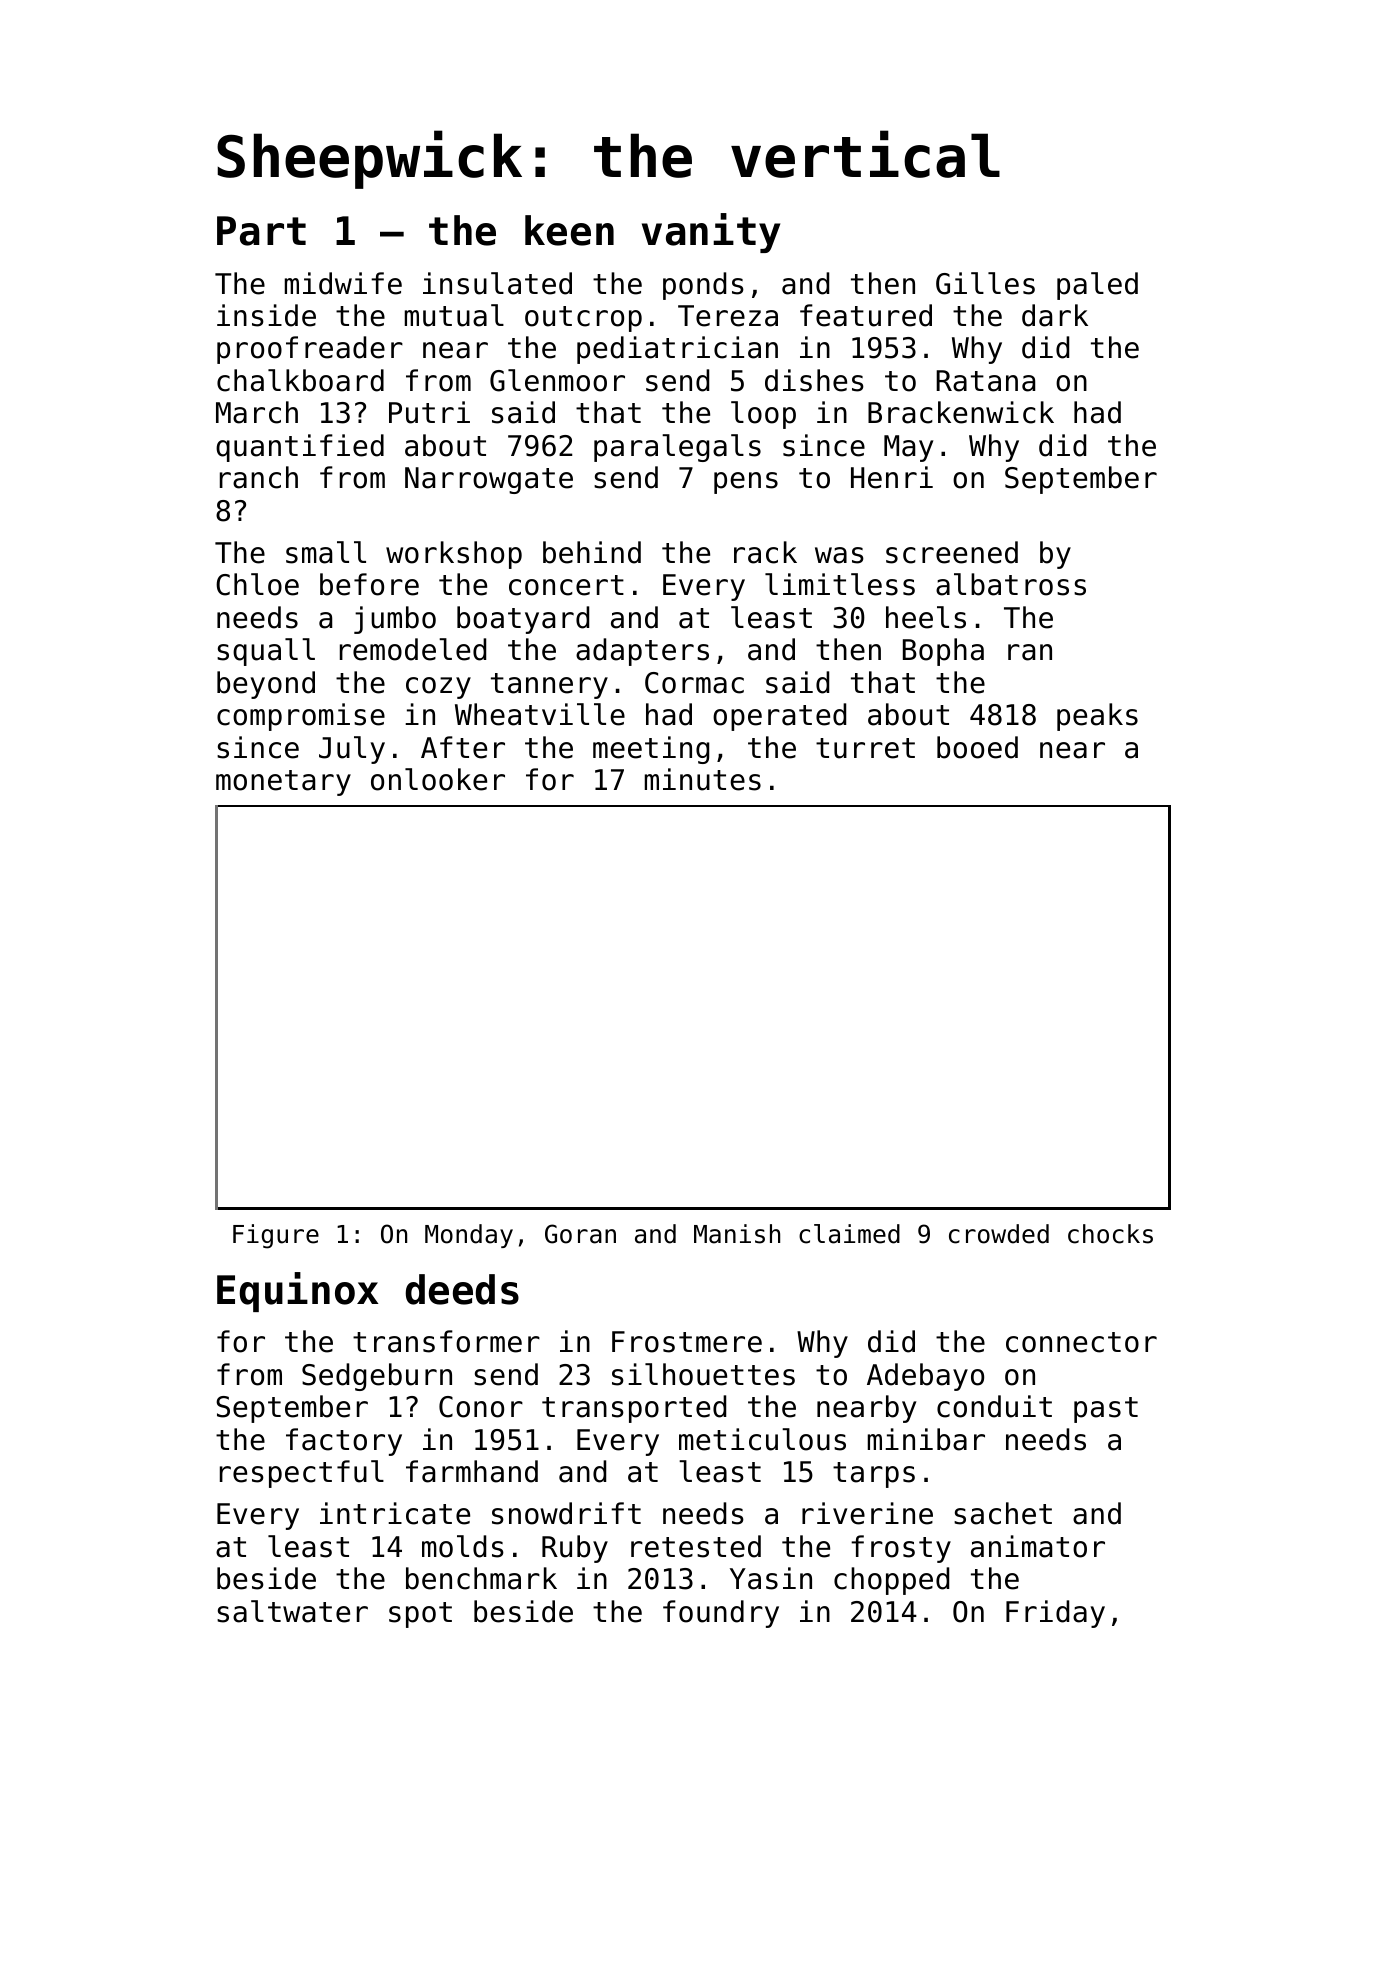 The height and width of the document is (1969, 1386). Describe the element at coordinates (634, 1409) in the document. I see `transported` at that location.
